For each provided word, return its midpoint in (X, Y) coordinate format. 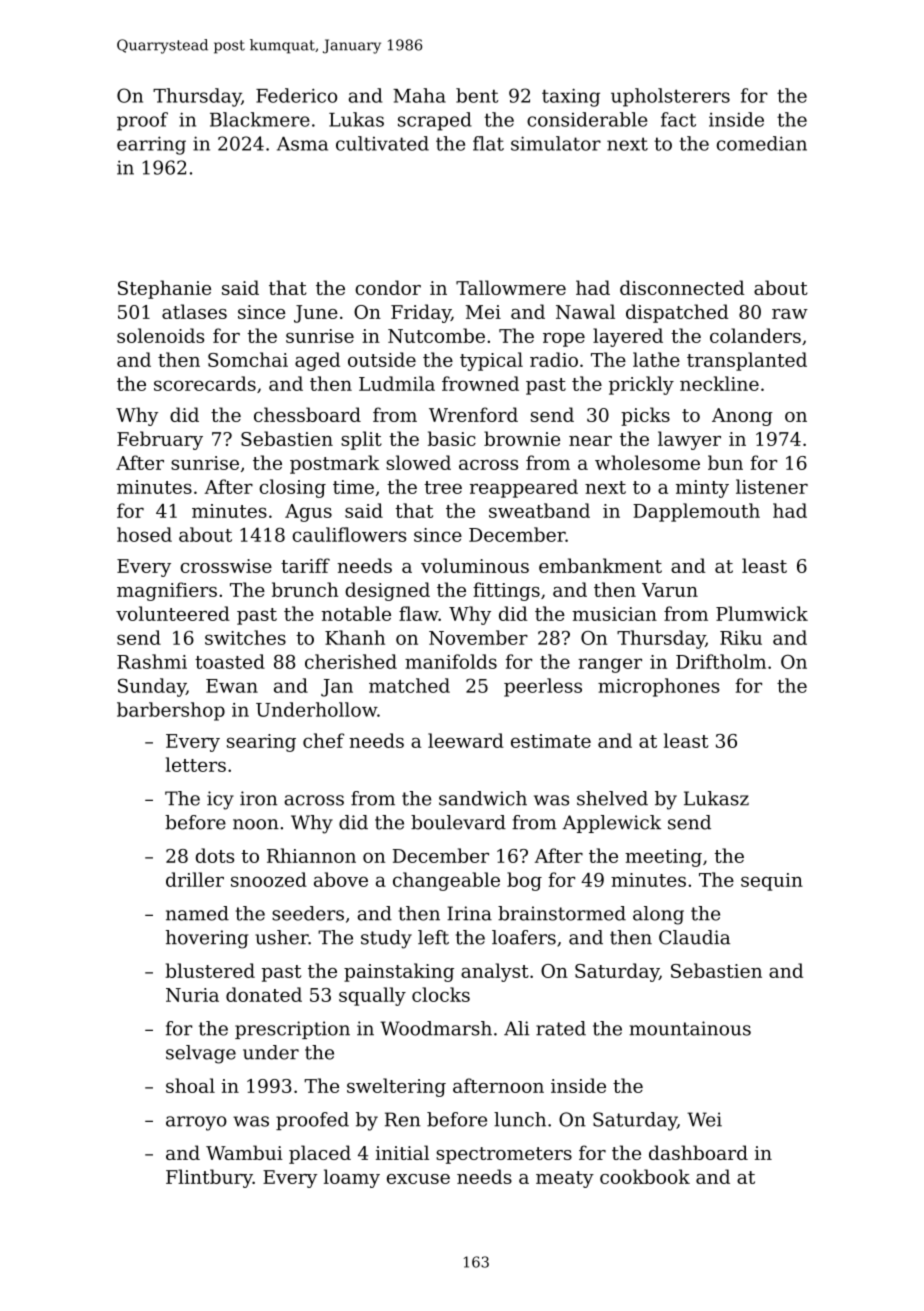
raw (790, 314)
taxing (571, 98)
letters (195, 764)
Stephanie (164, 289)
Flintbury (209, 1178)
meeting (663, 858)
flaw (419, 613)
